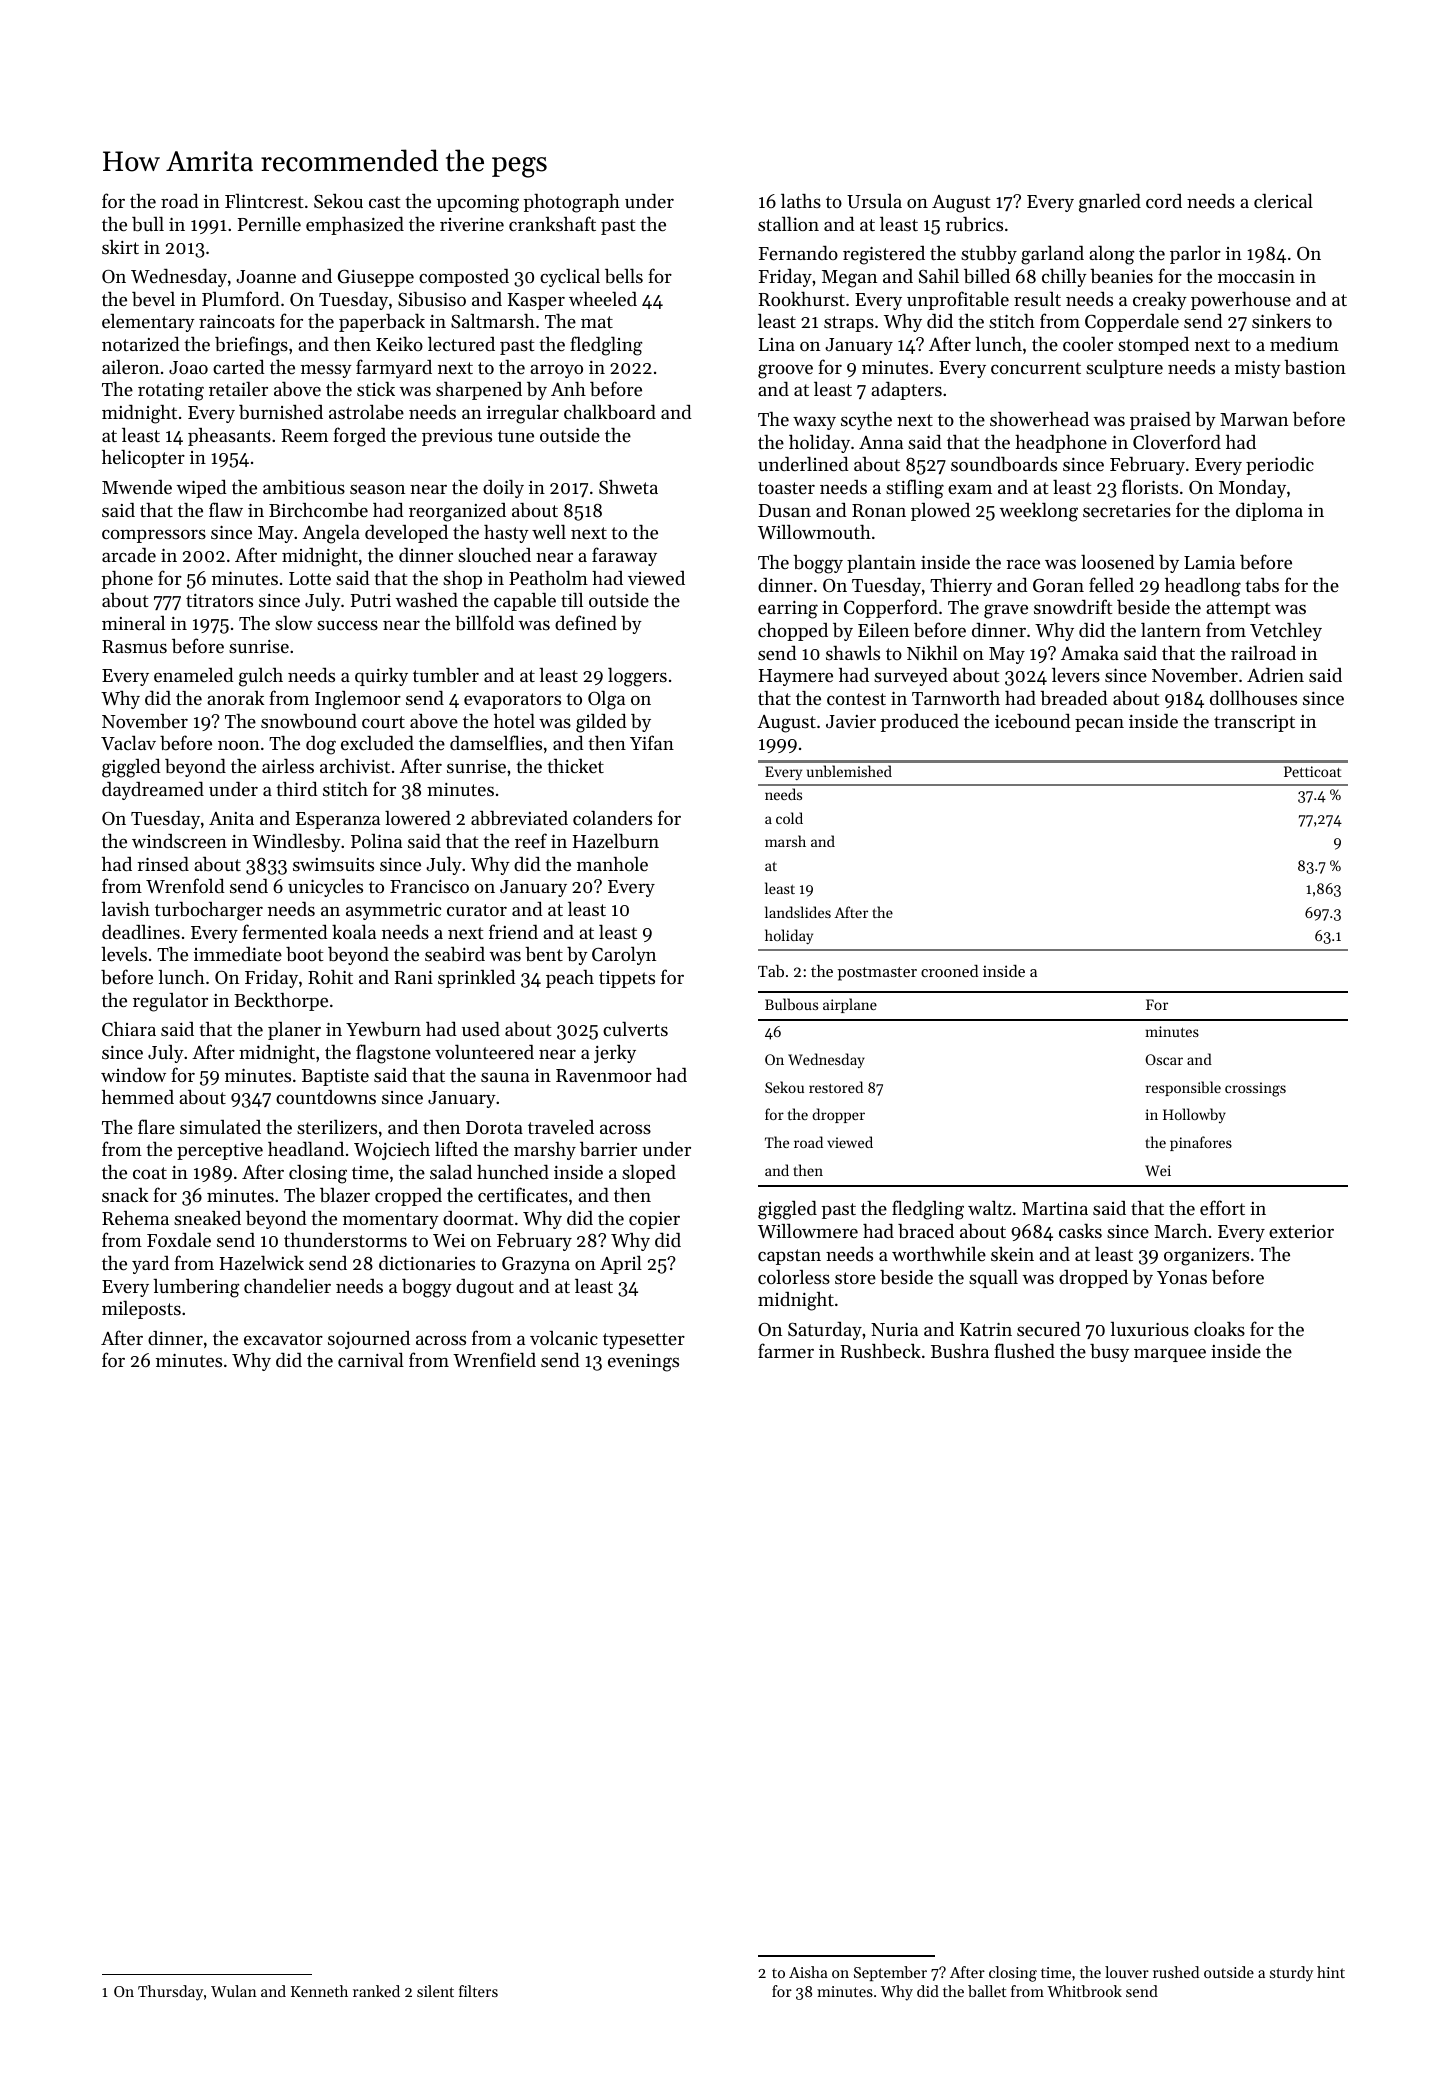 The image size is (1450, 2100). Describe the element at coordinates (207, 1218) in the document. I see `sneaked` at that location.
